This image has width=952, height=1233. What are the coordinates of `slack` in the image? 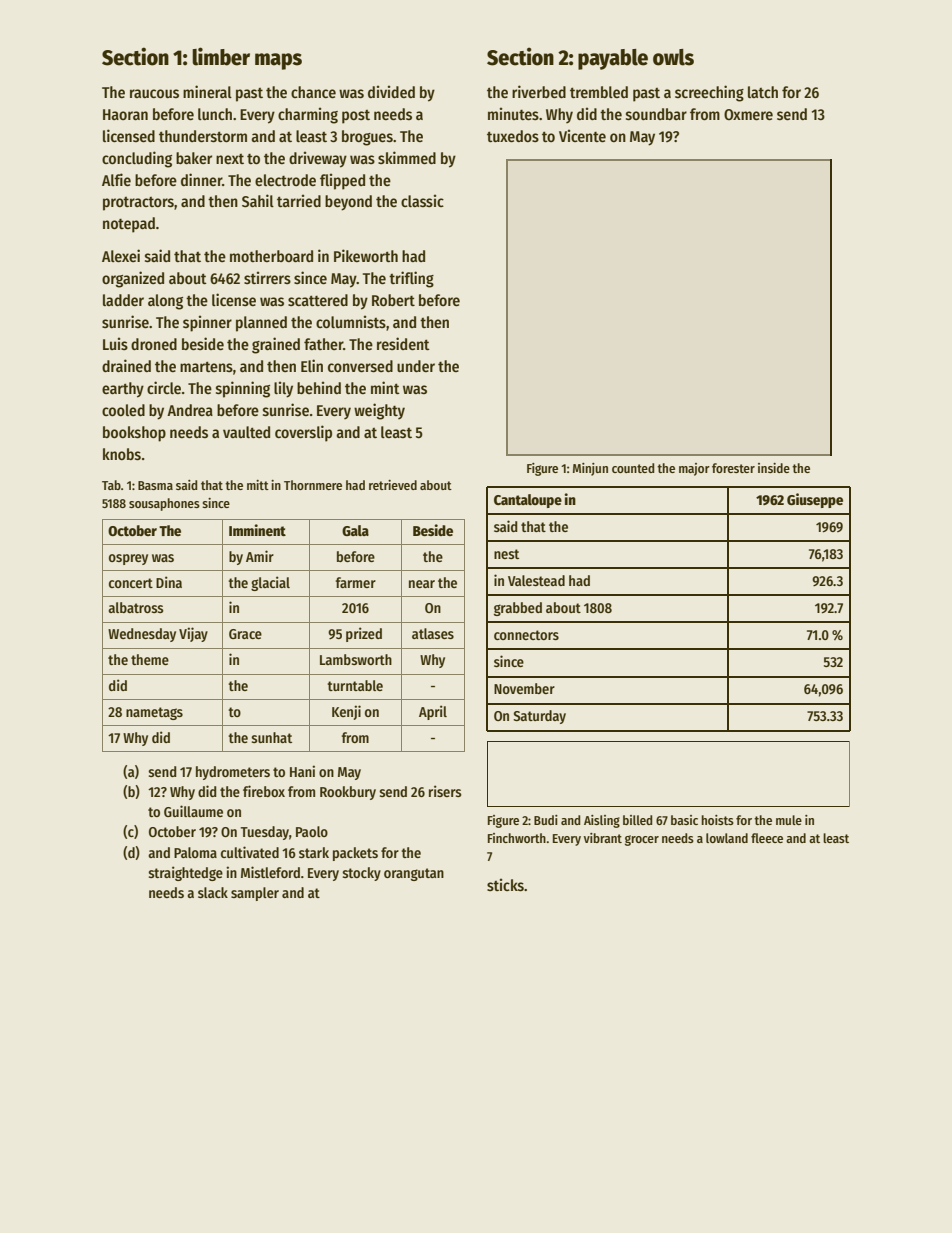 It's located at (213, 892).
